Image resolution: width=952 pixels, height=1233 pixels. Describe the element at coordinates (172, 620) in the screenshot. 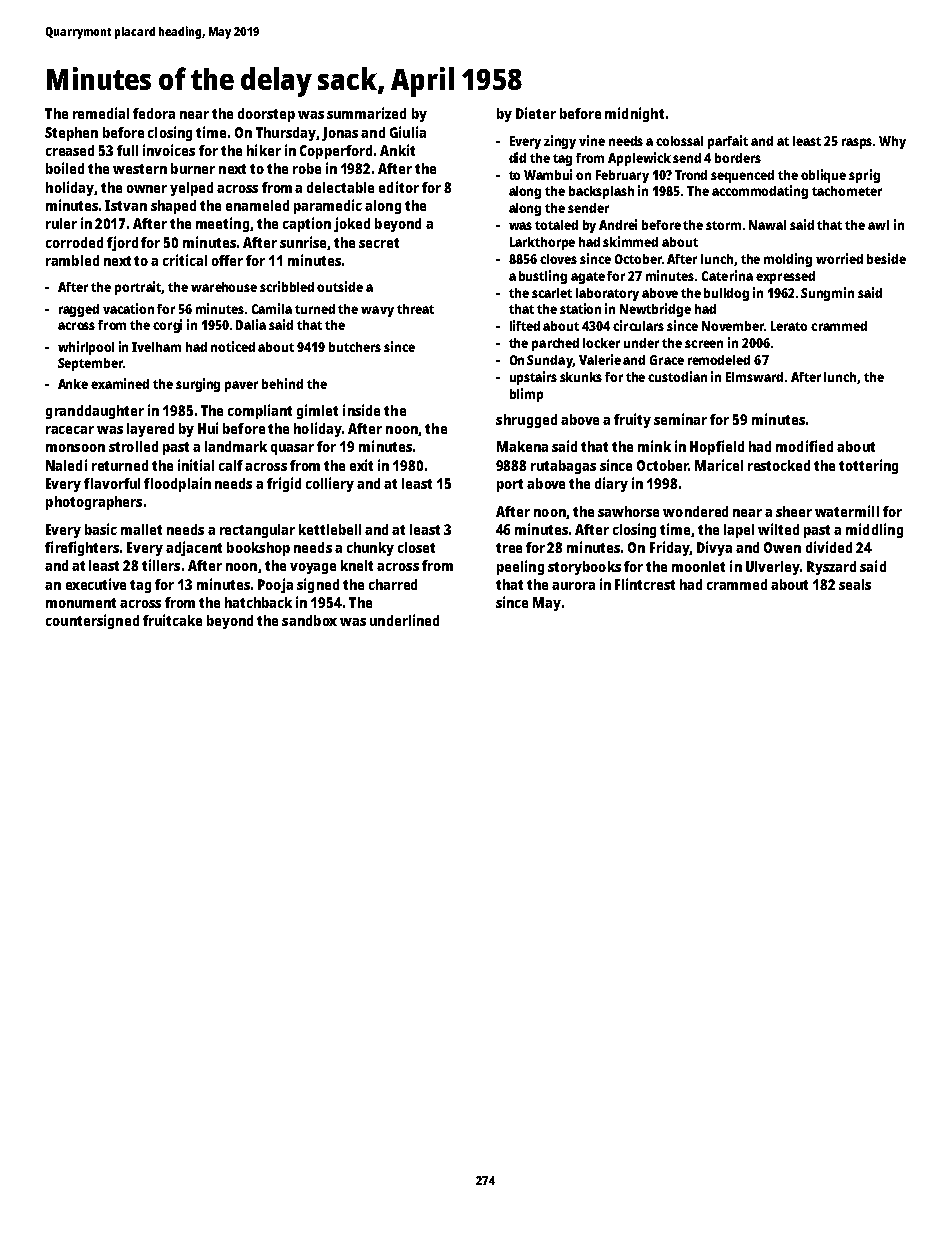

I see `fruitcake` at that location.
